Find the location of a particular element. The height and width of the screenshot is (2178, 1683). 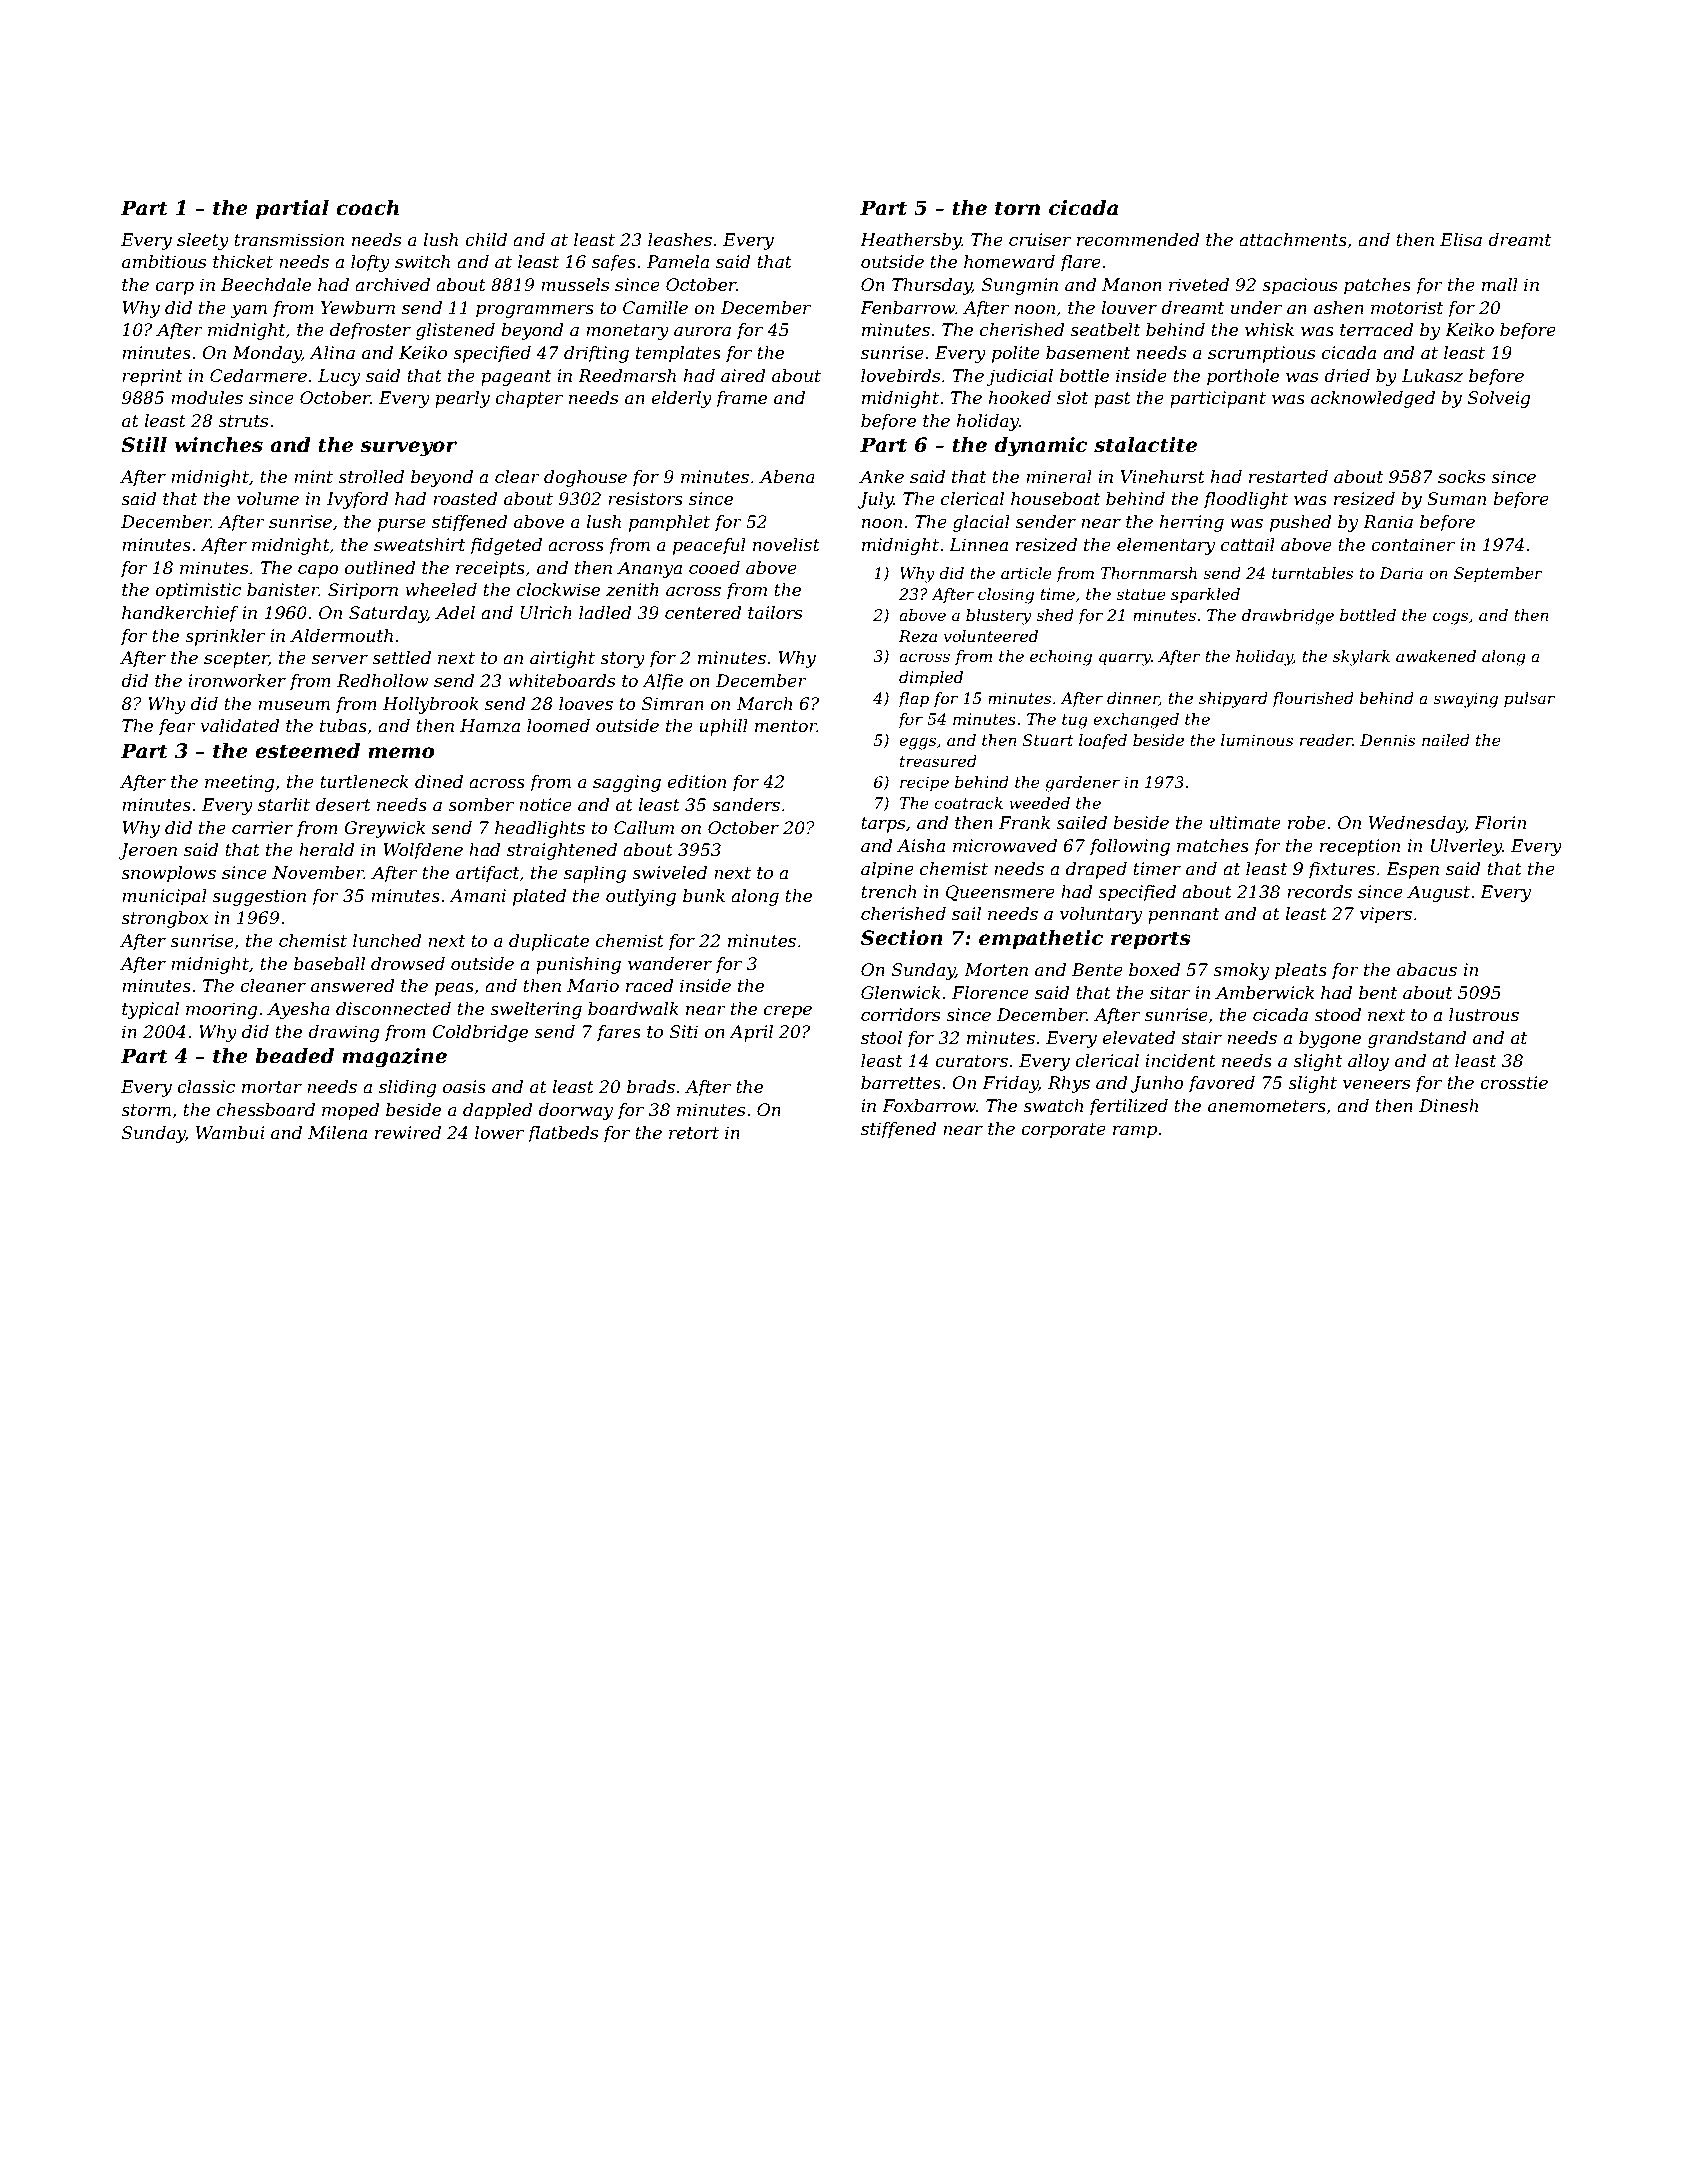

sparkled is located at coordinates (1205, 596).
